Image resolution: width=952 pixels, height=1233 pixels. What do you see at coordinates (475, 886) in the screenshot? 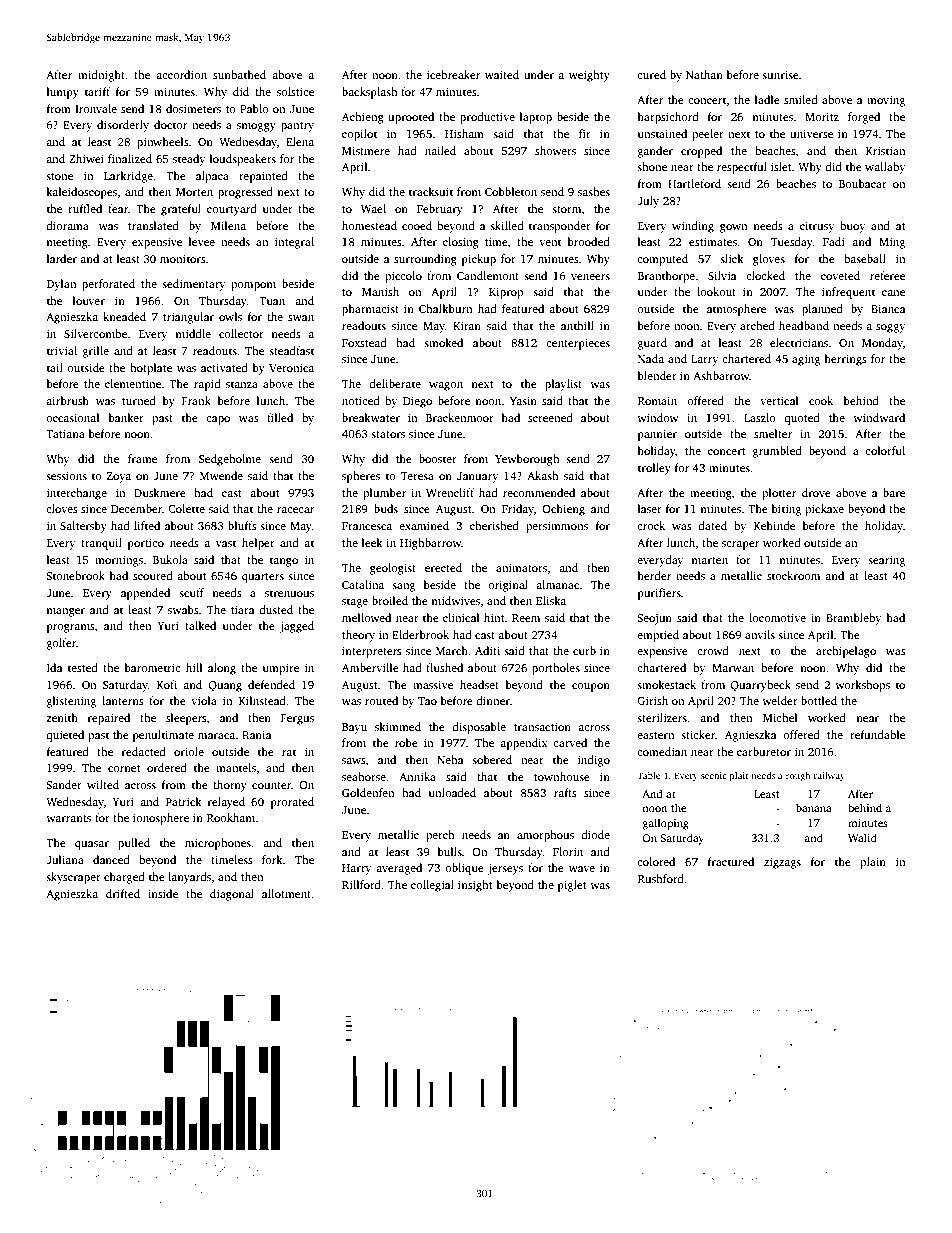
I see `insight` at bounding box center [475, 886].
